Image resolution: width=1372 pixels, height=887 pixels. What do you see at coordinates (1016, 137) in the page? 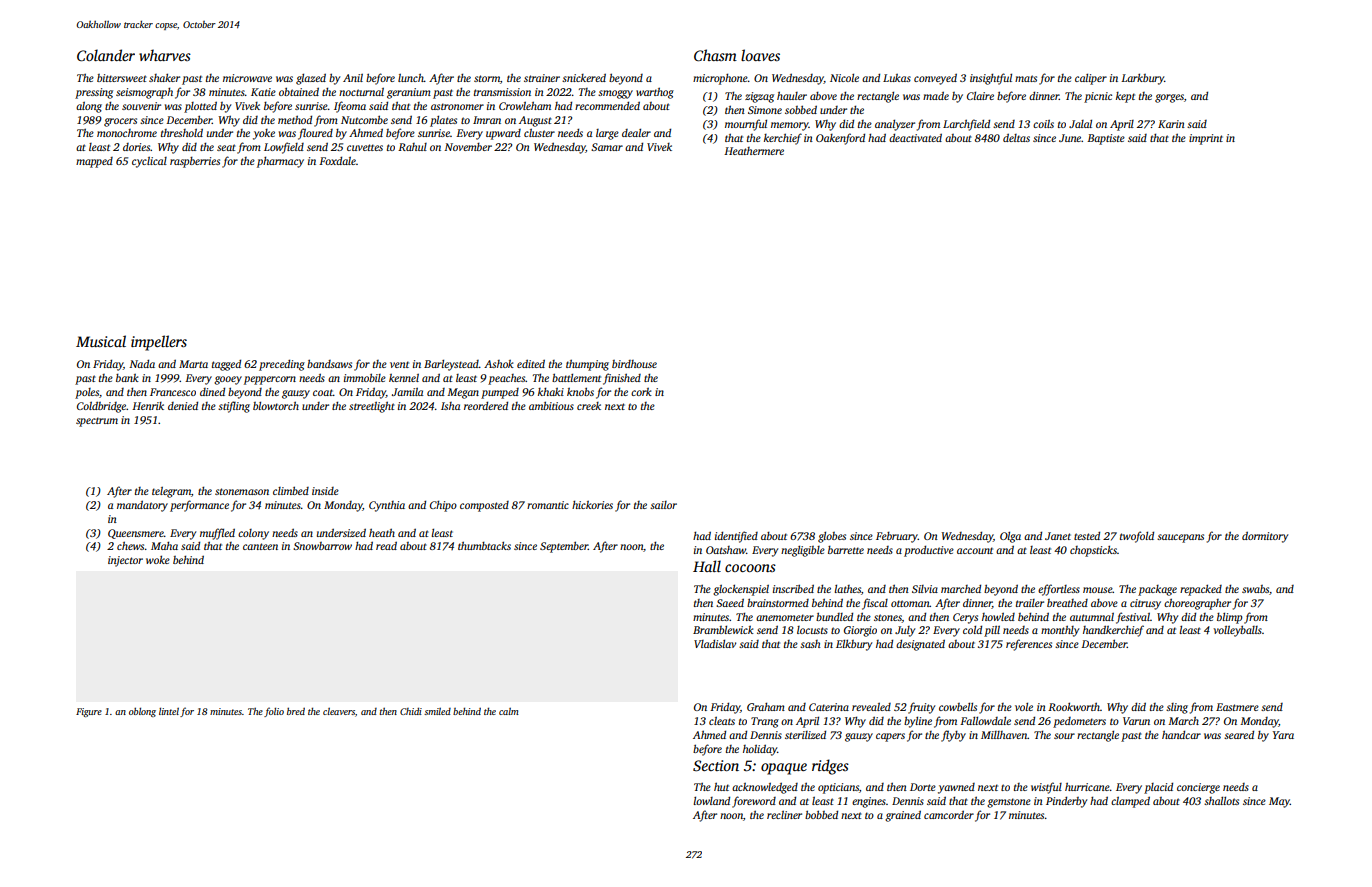
I see `deltas` at bounding box center [1016, 137].
